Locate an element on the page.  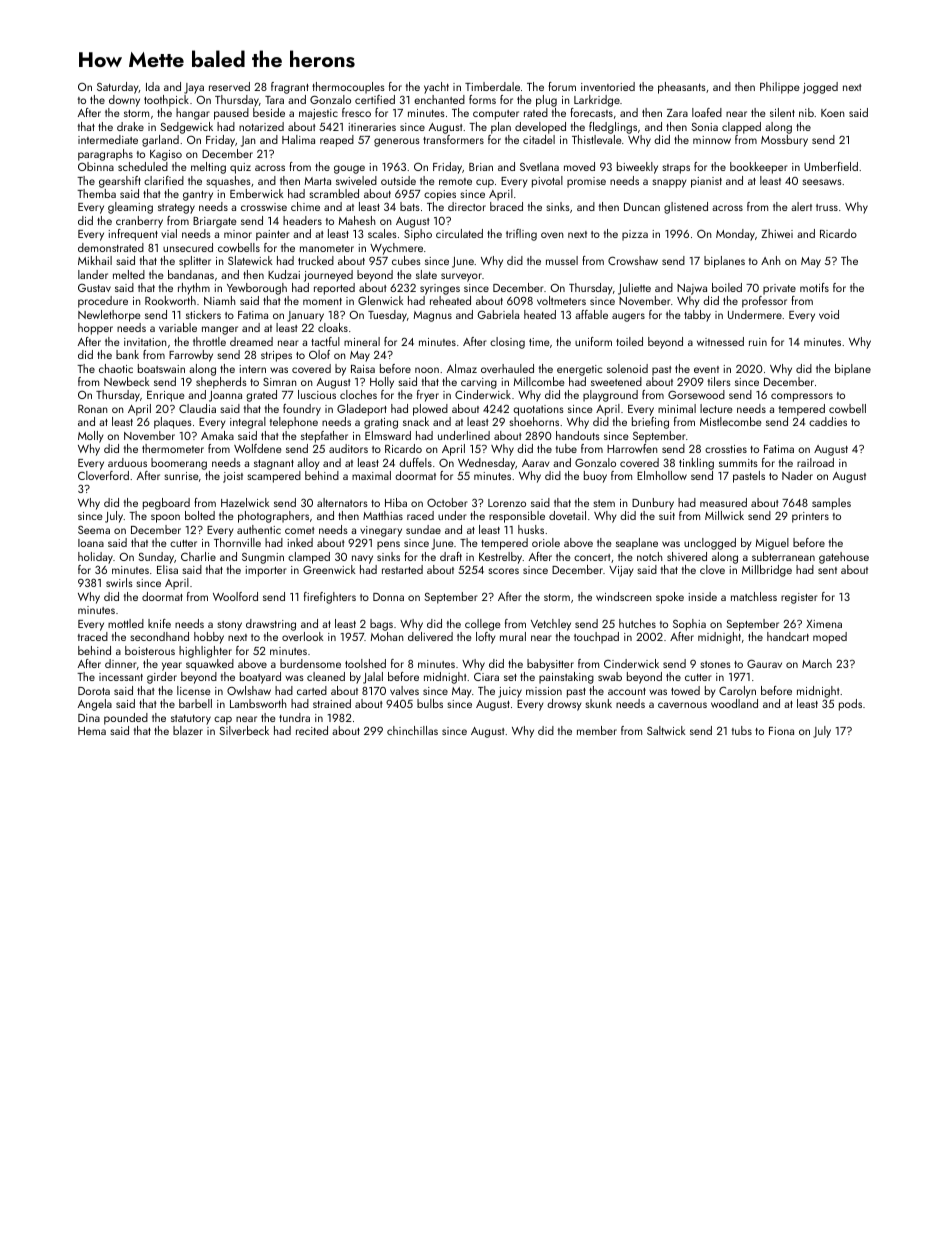
Umberfield is located at coordinates (831, 166).
